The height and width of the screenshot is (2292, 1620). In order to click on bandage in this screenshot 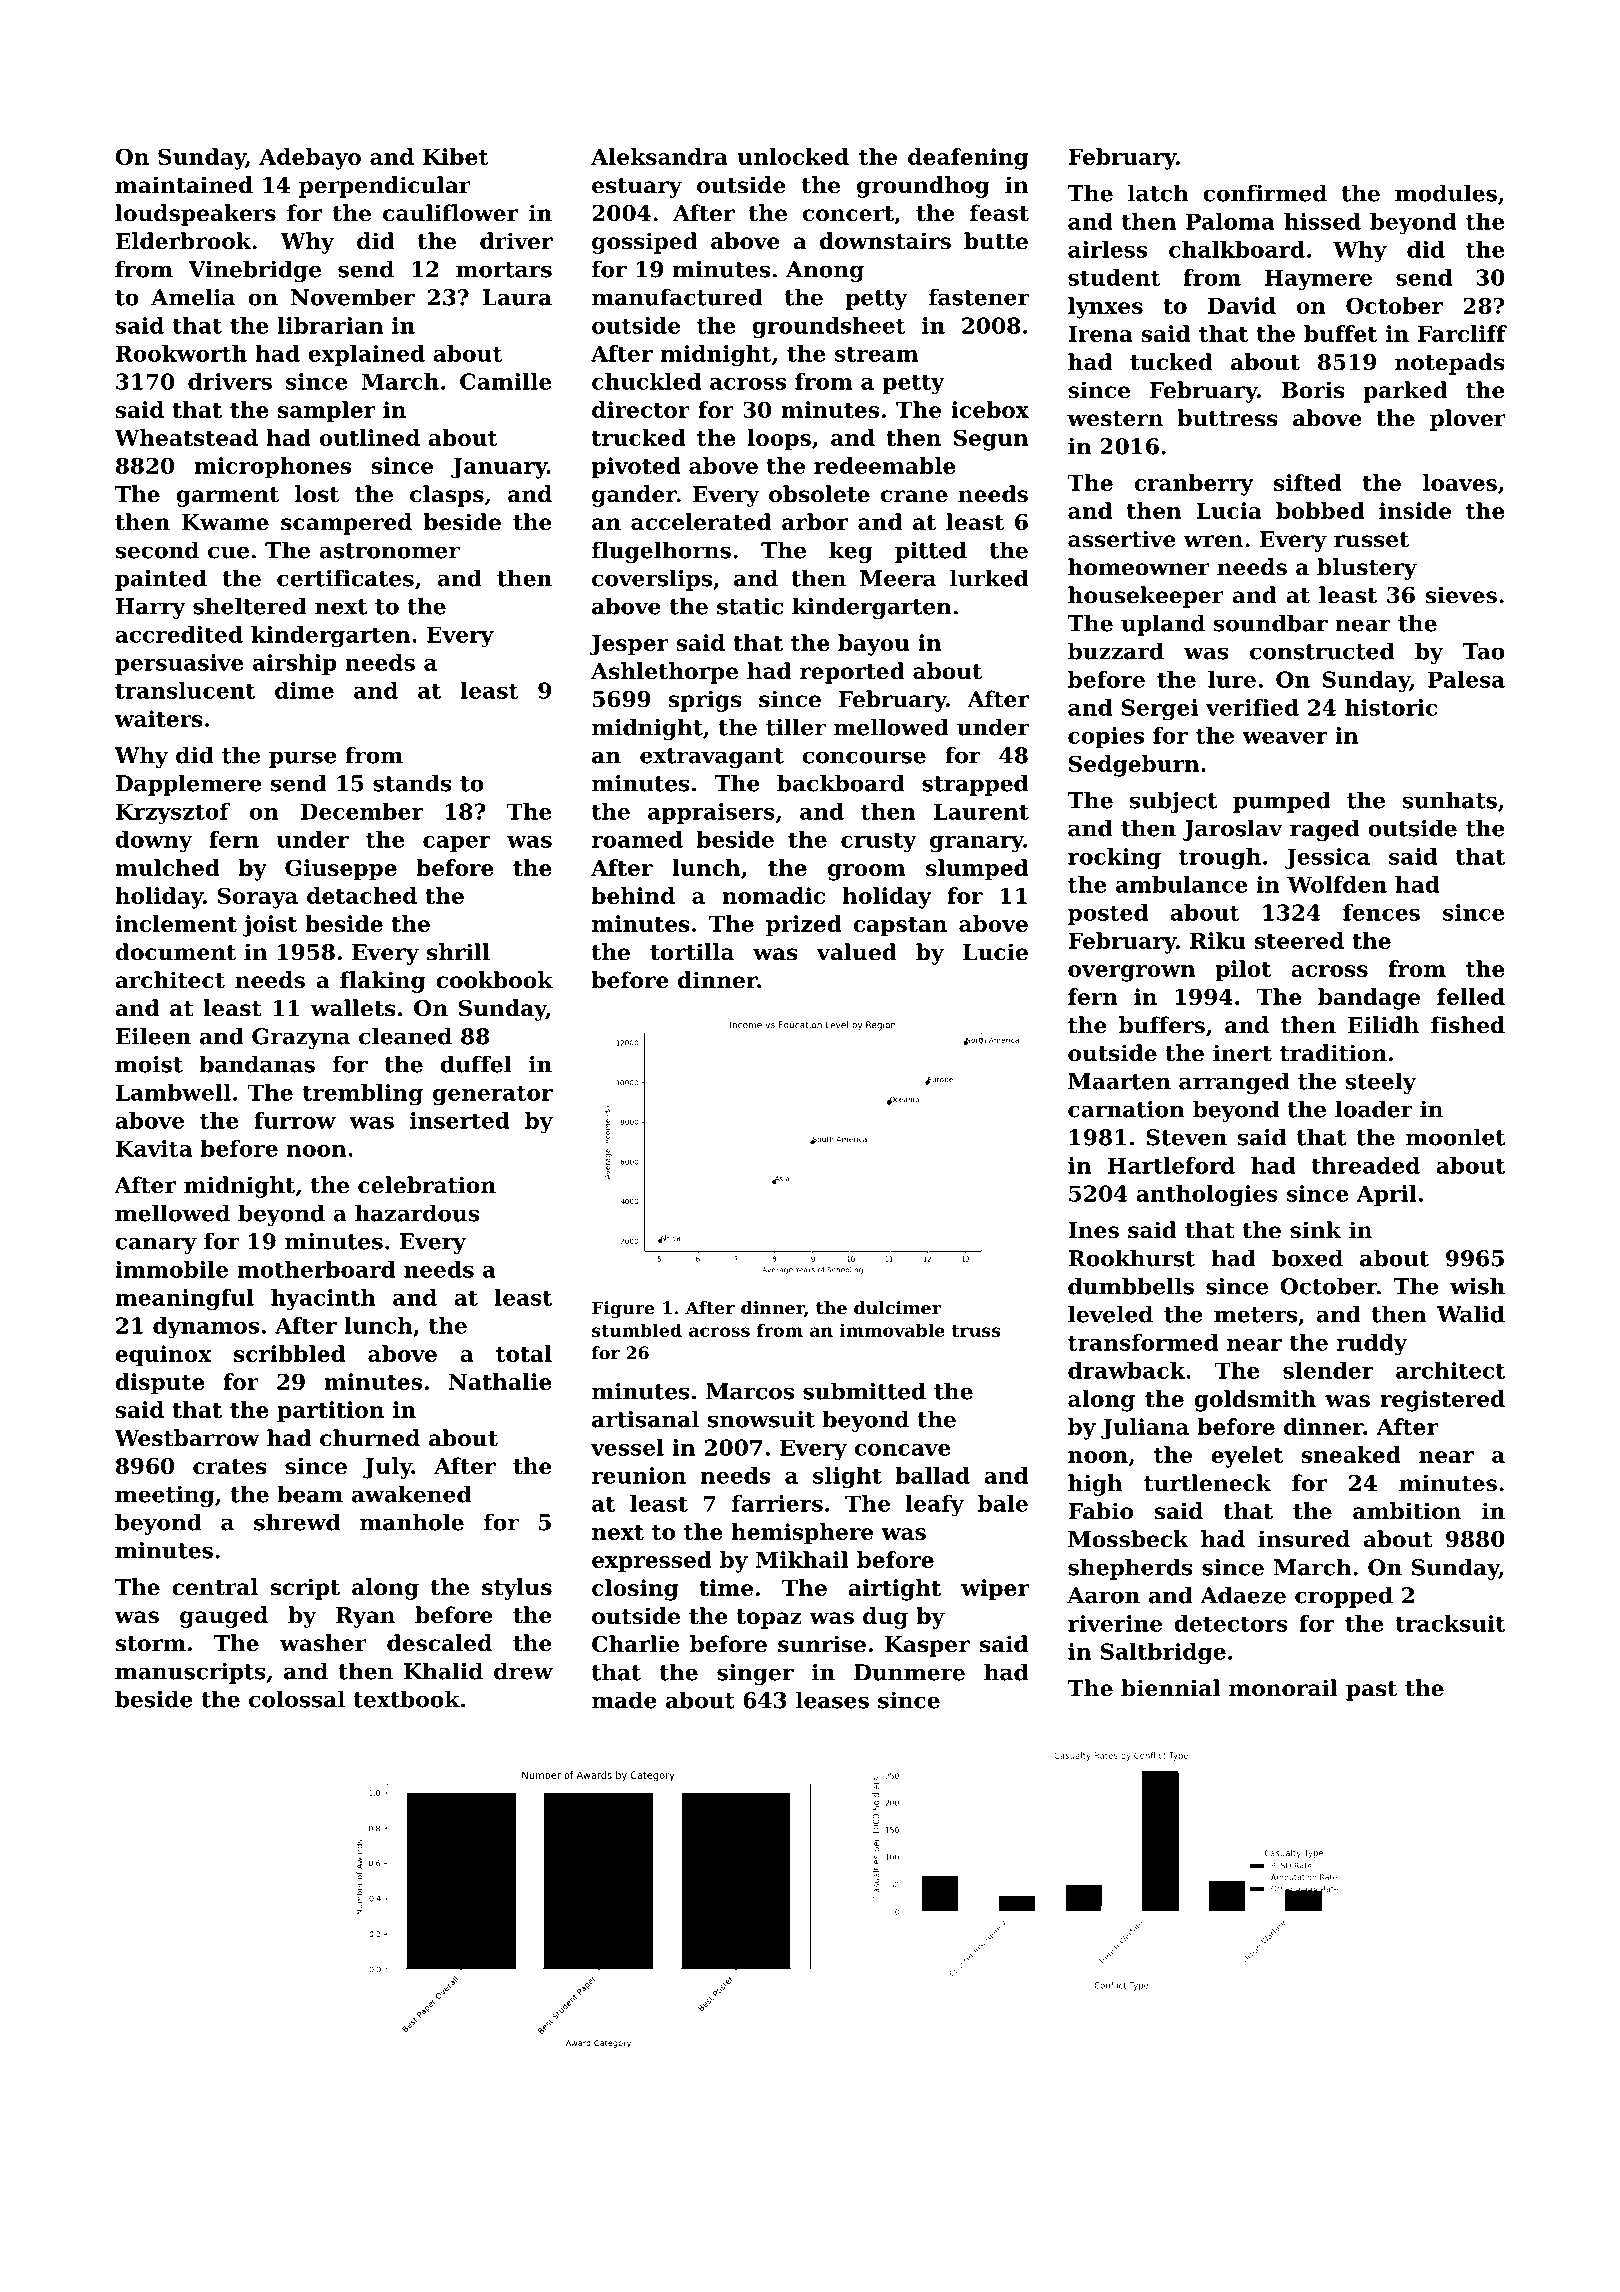, I will do `click(1369, 999)`.
